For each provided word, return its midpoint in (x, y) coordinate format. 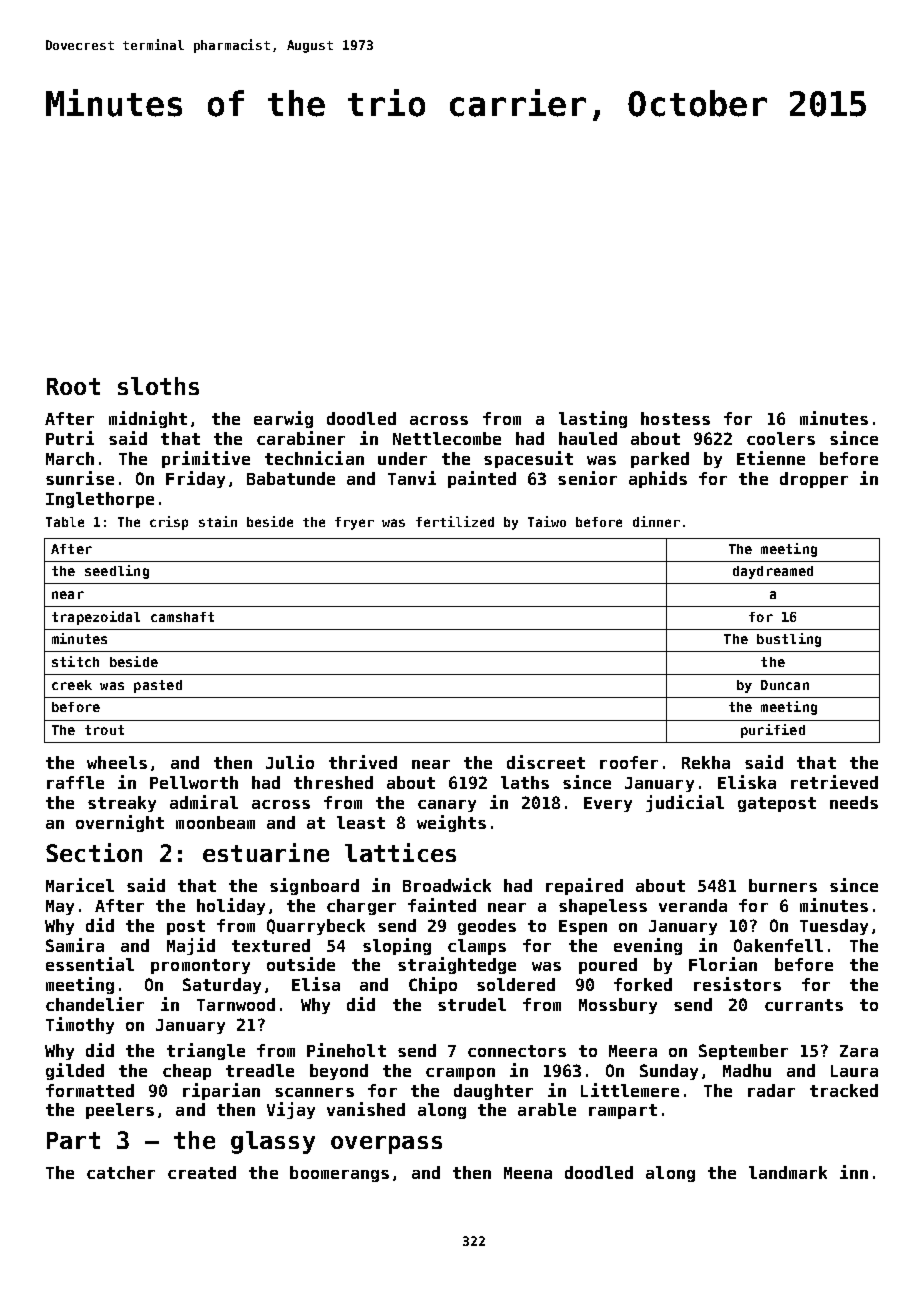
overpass (386, 1145)
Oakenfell (778, 945)
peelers (120, 1111)
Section (94, 852)
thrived (363, 762)
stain (218, 521)
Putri (70, 438)
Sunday (669, 1072)
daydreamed (773, 572)
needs (854, 802)
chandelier (95, 1004)
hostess (675, 418)
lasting (593, 419)
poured (608, 966)
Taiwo (547, 521)
